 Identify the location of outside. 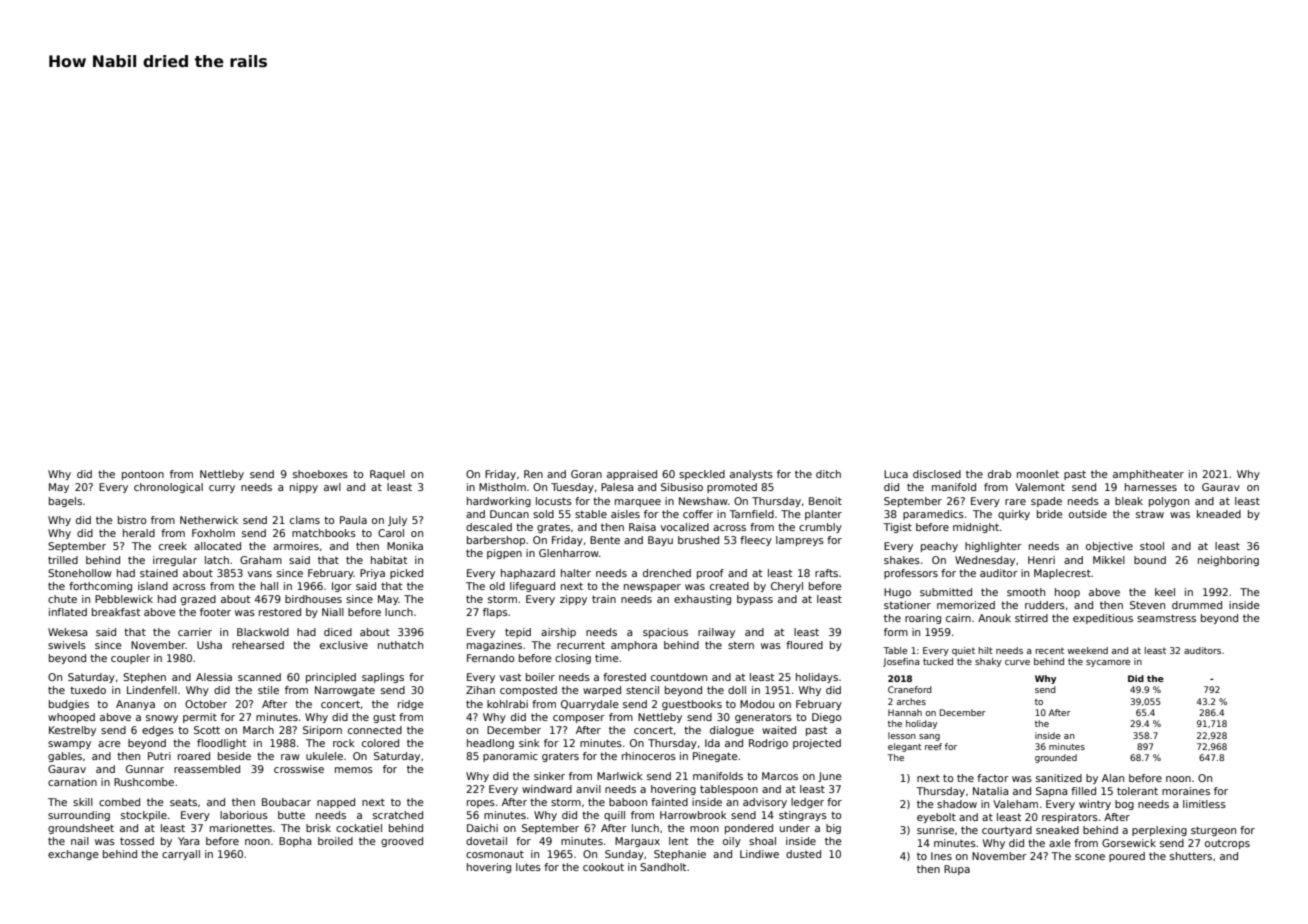
(1088, 514).
